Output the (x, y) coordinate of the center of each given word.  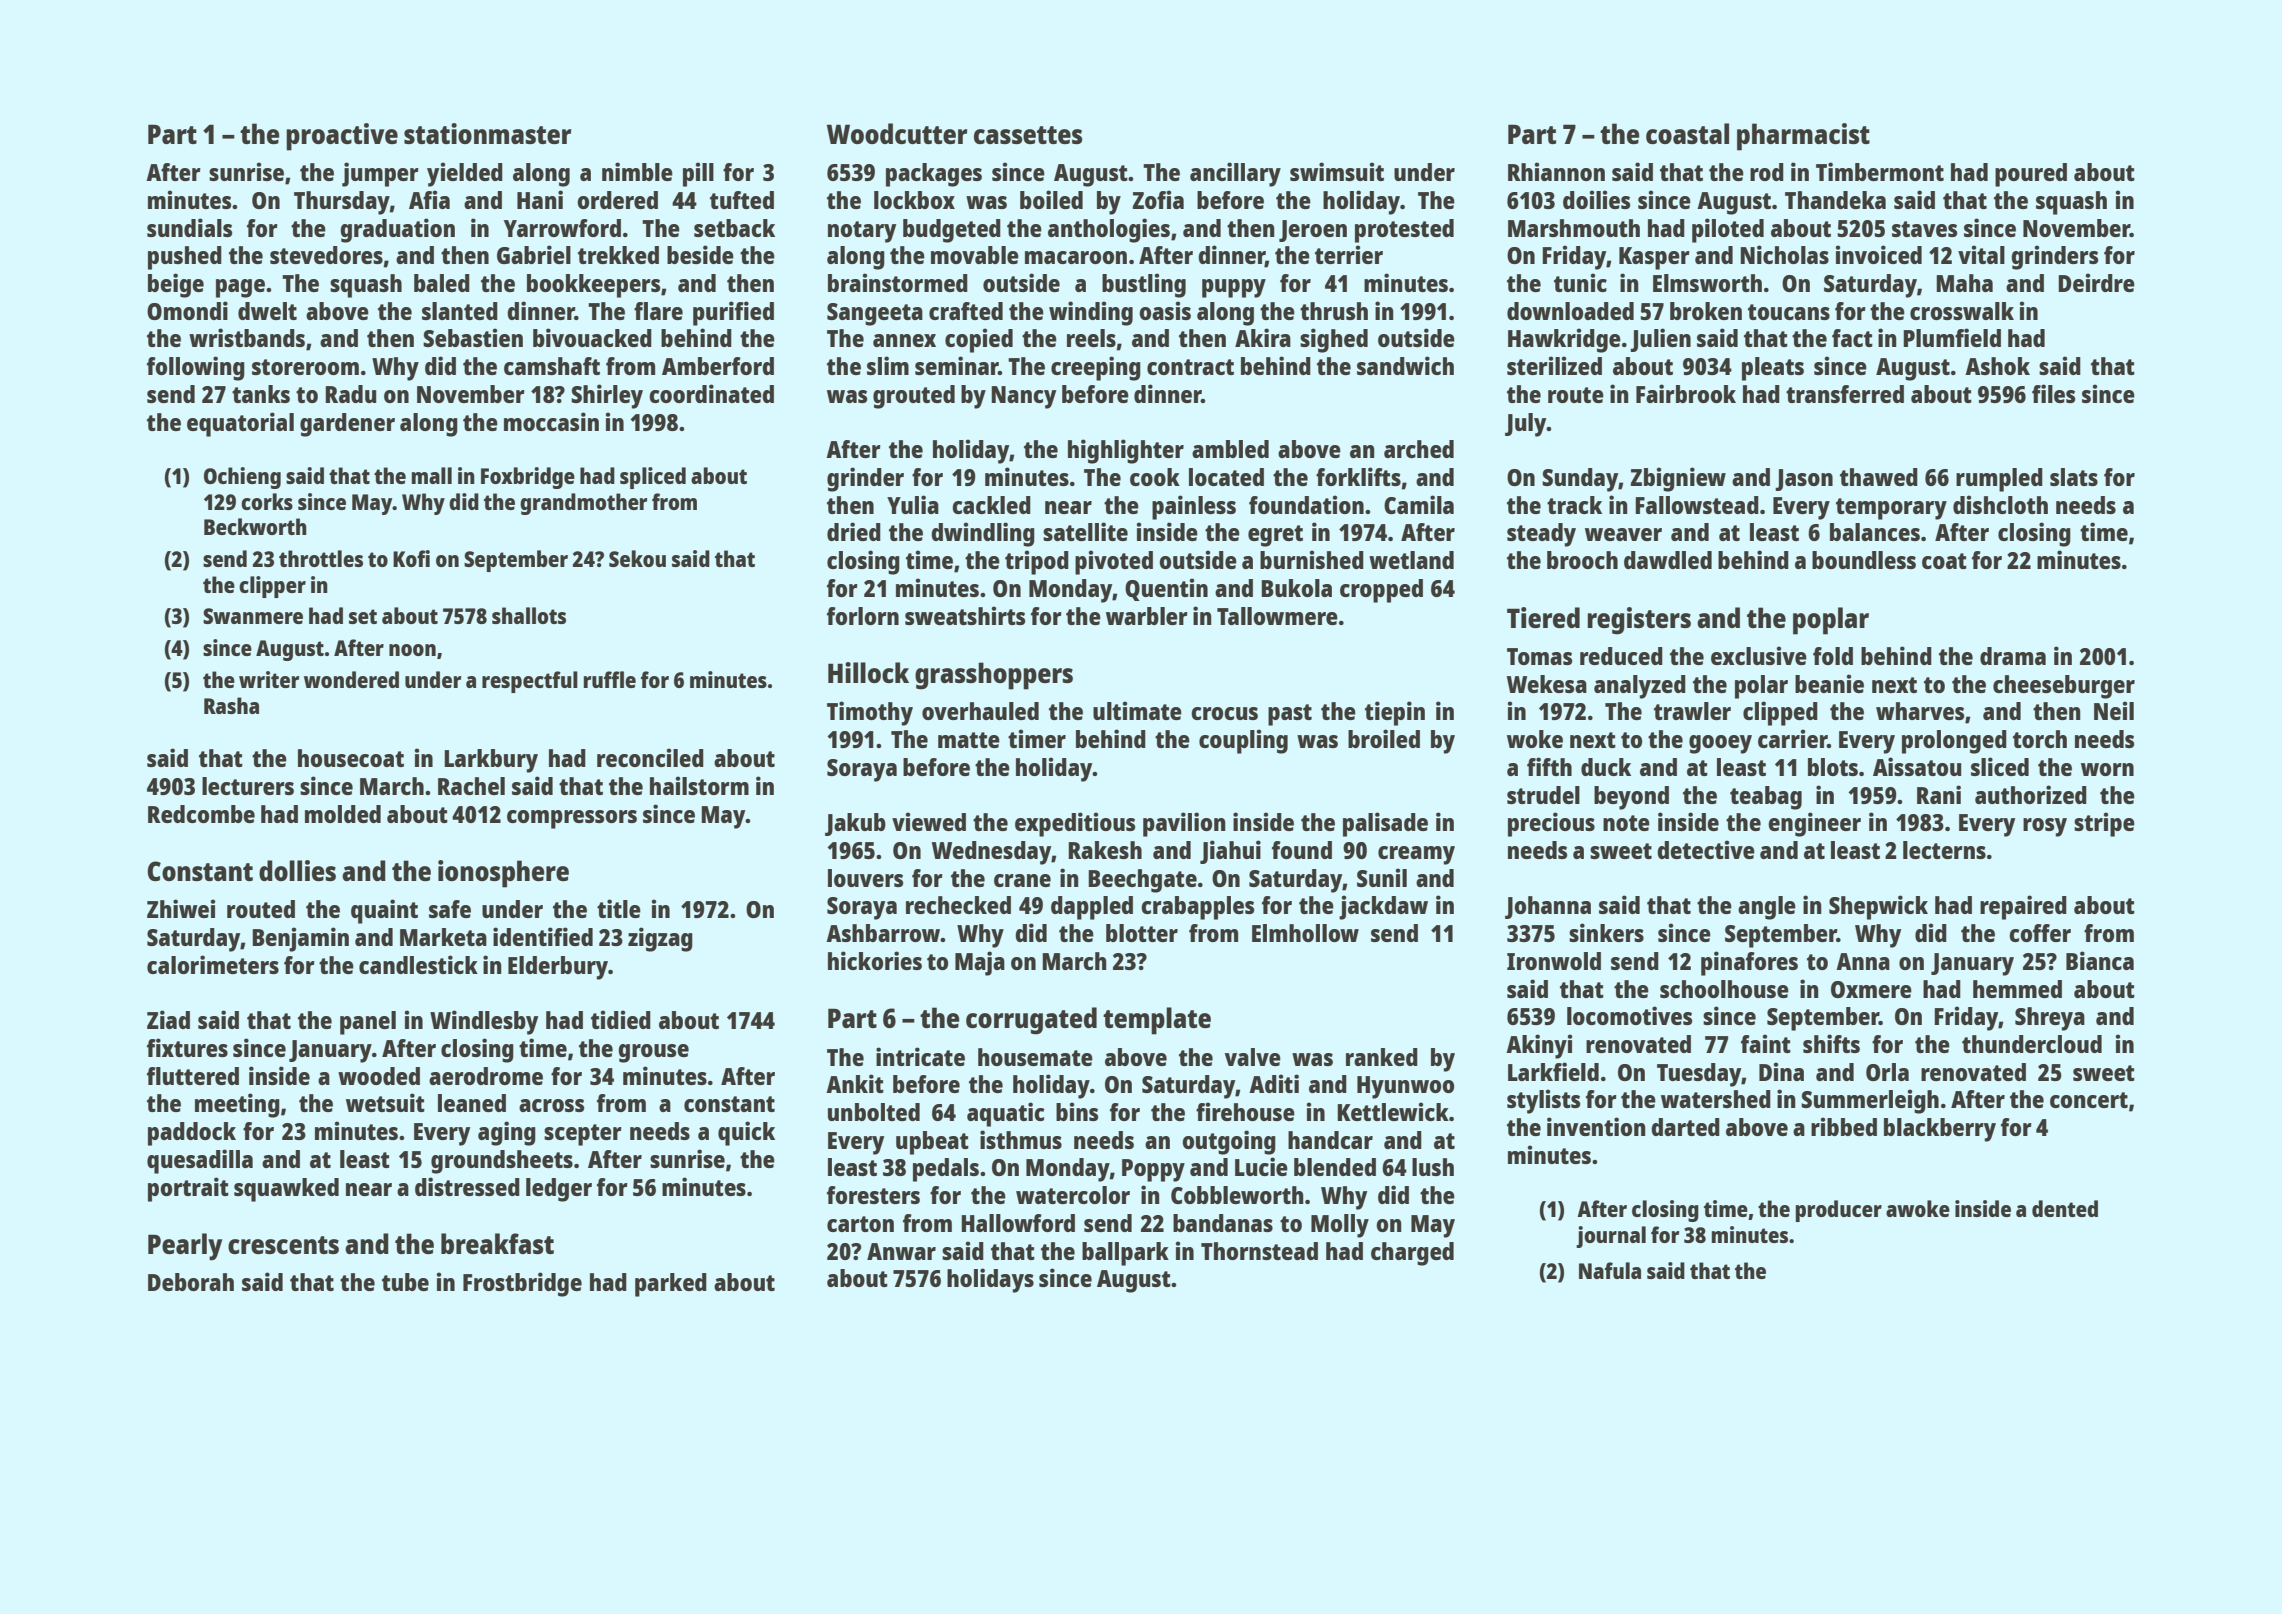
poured (2031, 175)
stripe (2104, 824)
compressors (572, 819)
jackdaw (1383, 907)
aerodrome (486, 1076)
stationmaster (487, 133)
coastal (1687, 133)
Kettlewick (1393, 1111)
